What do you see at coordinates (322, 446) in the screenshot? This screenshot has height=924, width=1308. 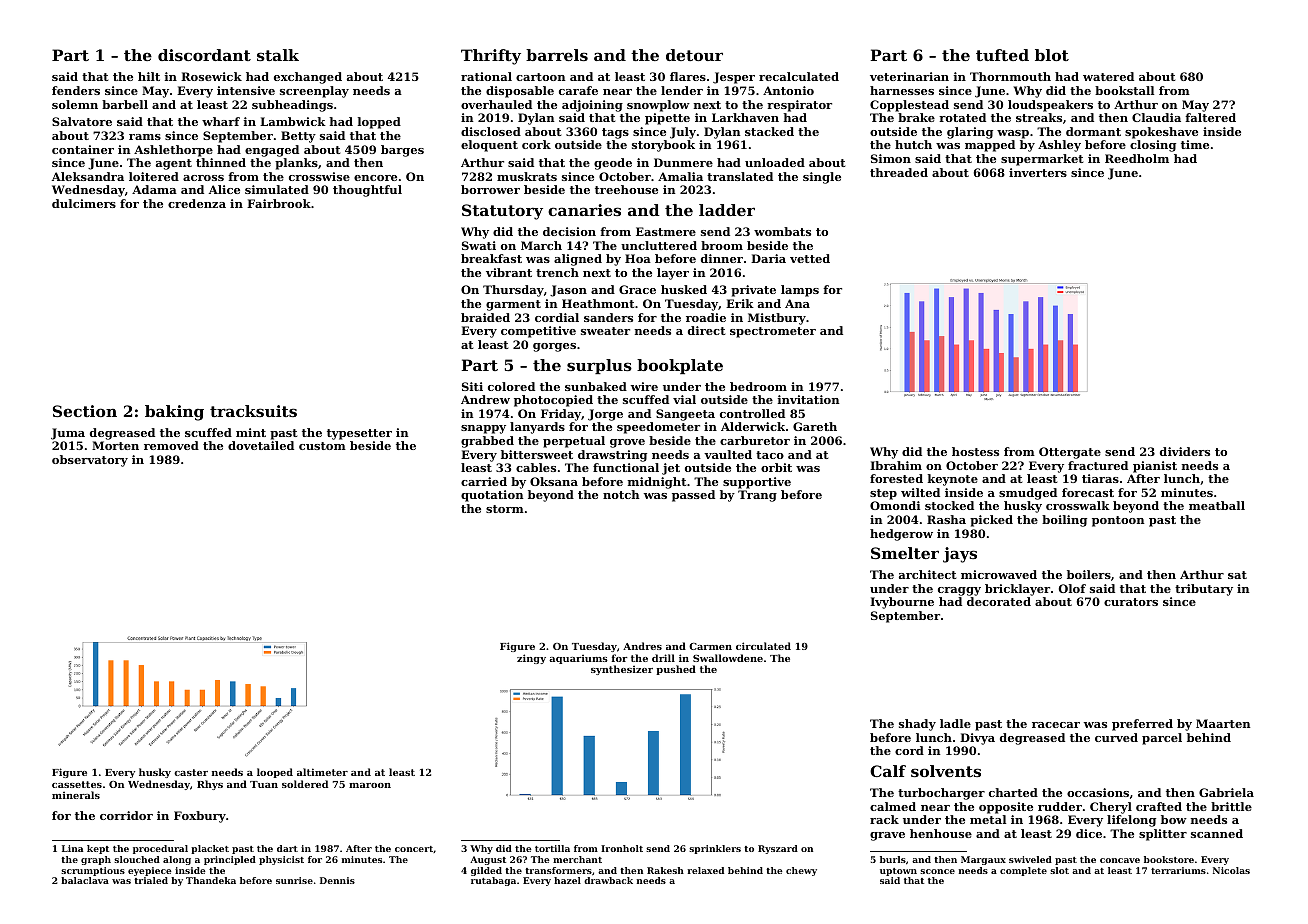 I see `custom` at bounding box center [322, 446].
